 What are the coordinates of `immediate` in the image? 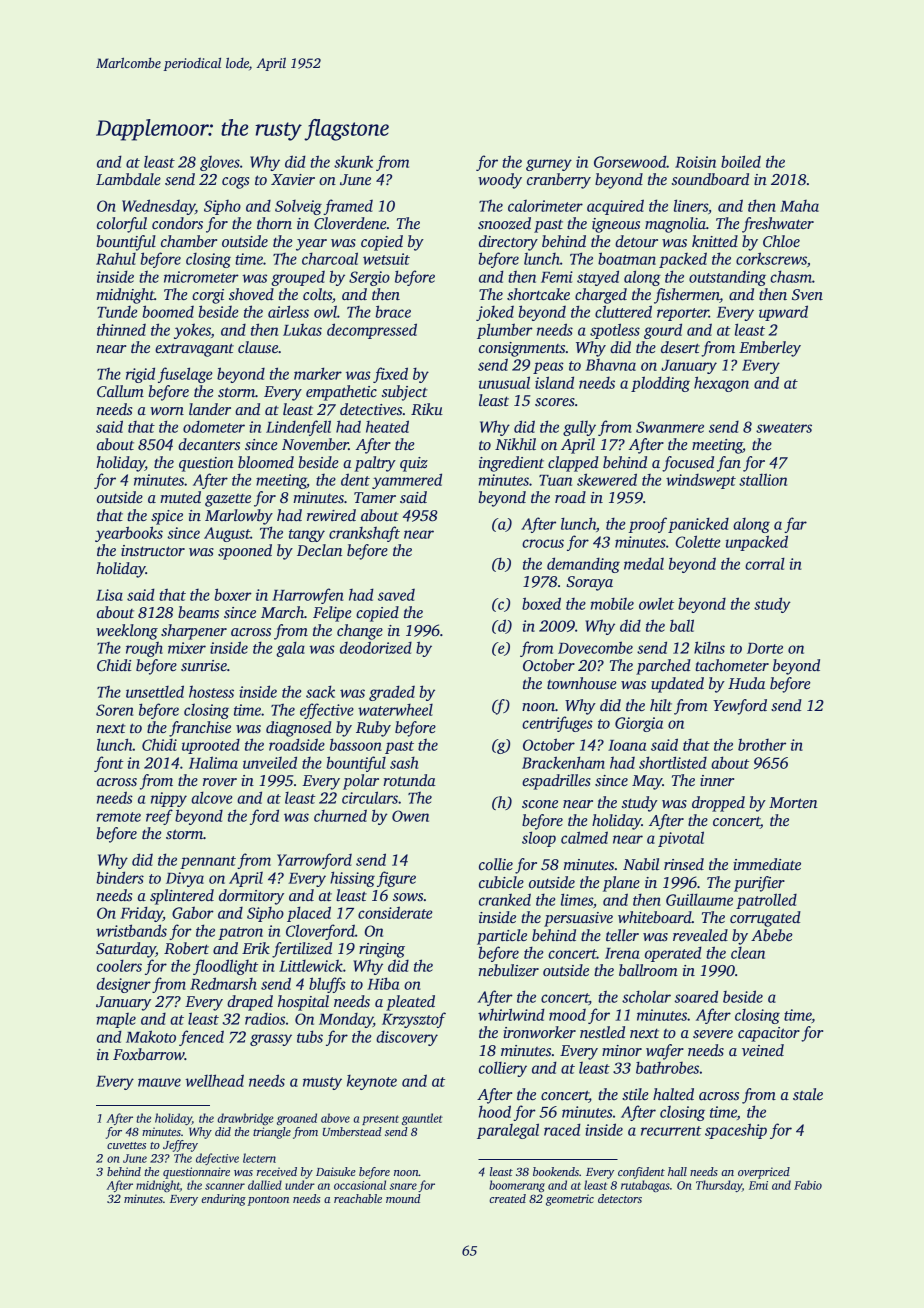 It's located at (767, 864).
